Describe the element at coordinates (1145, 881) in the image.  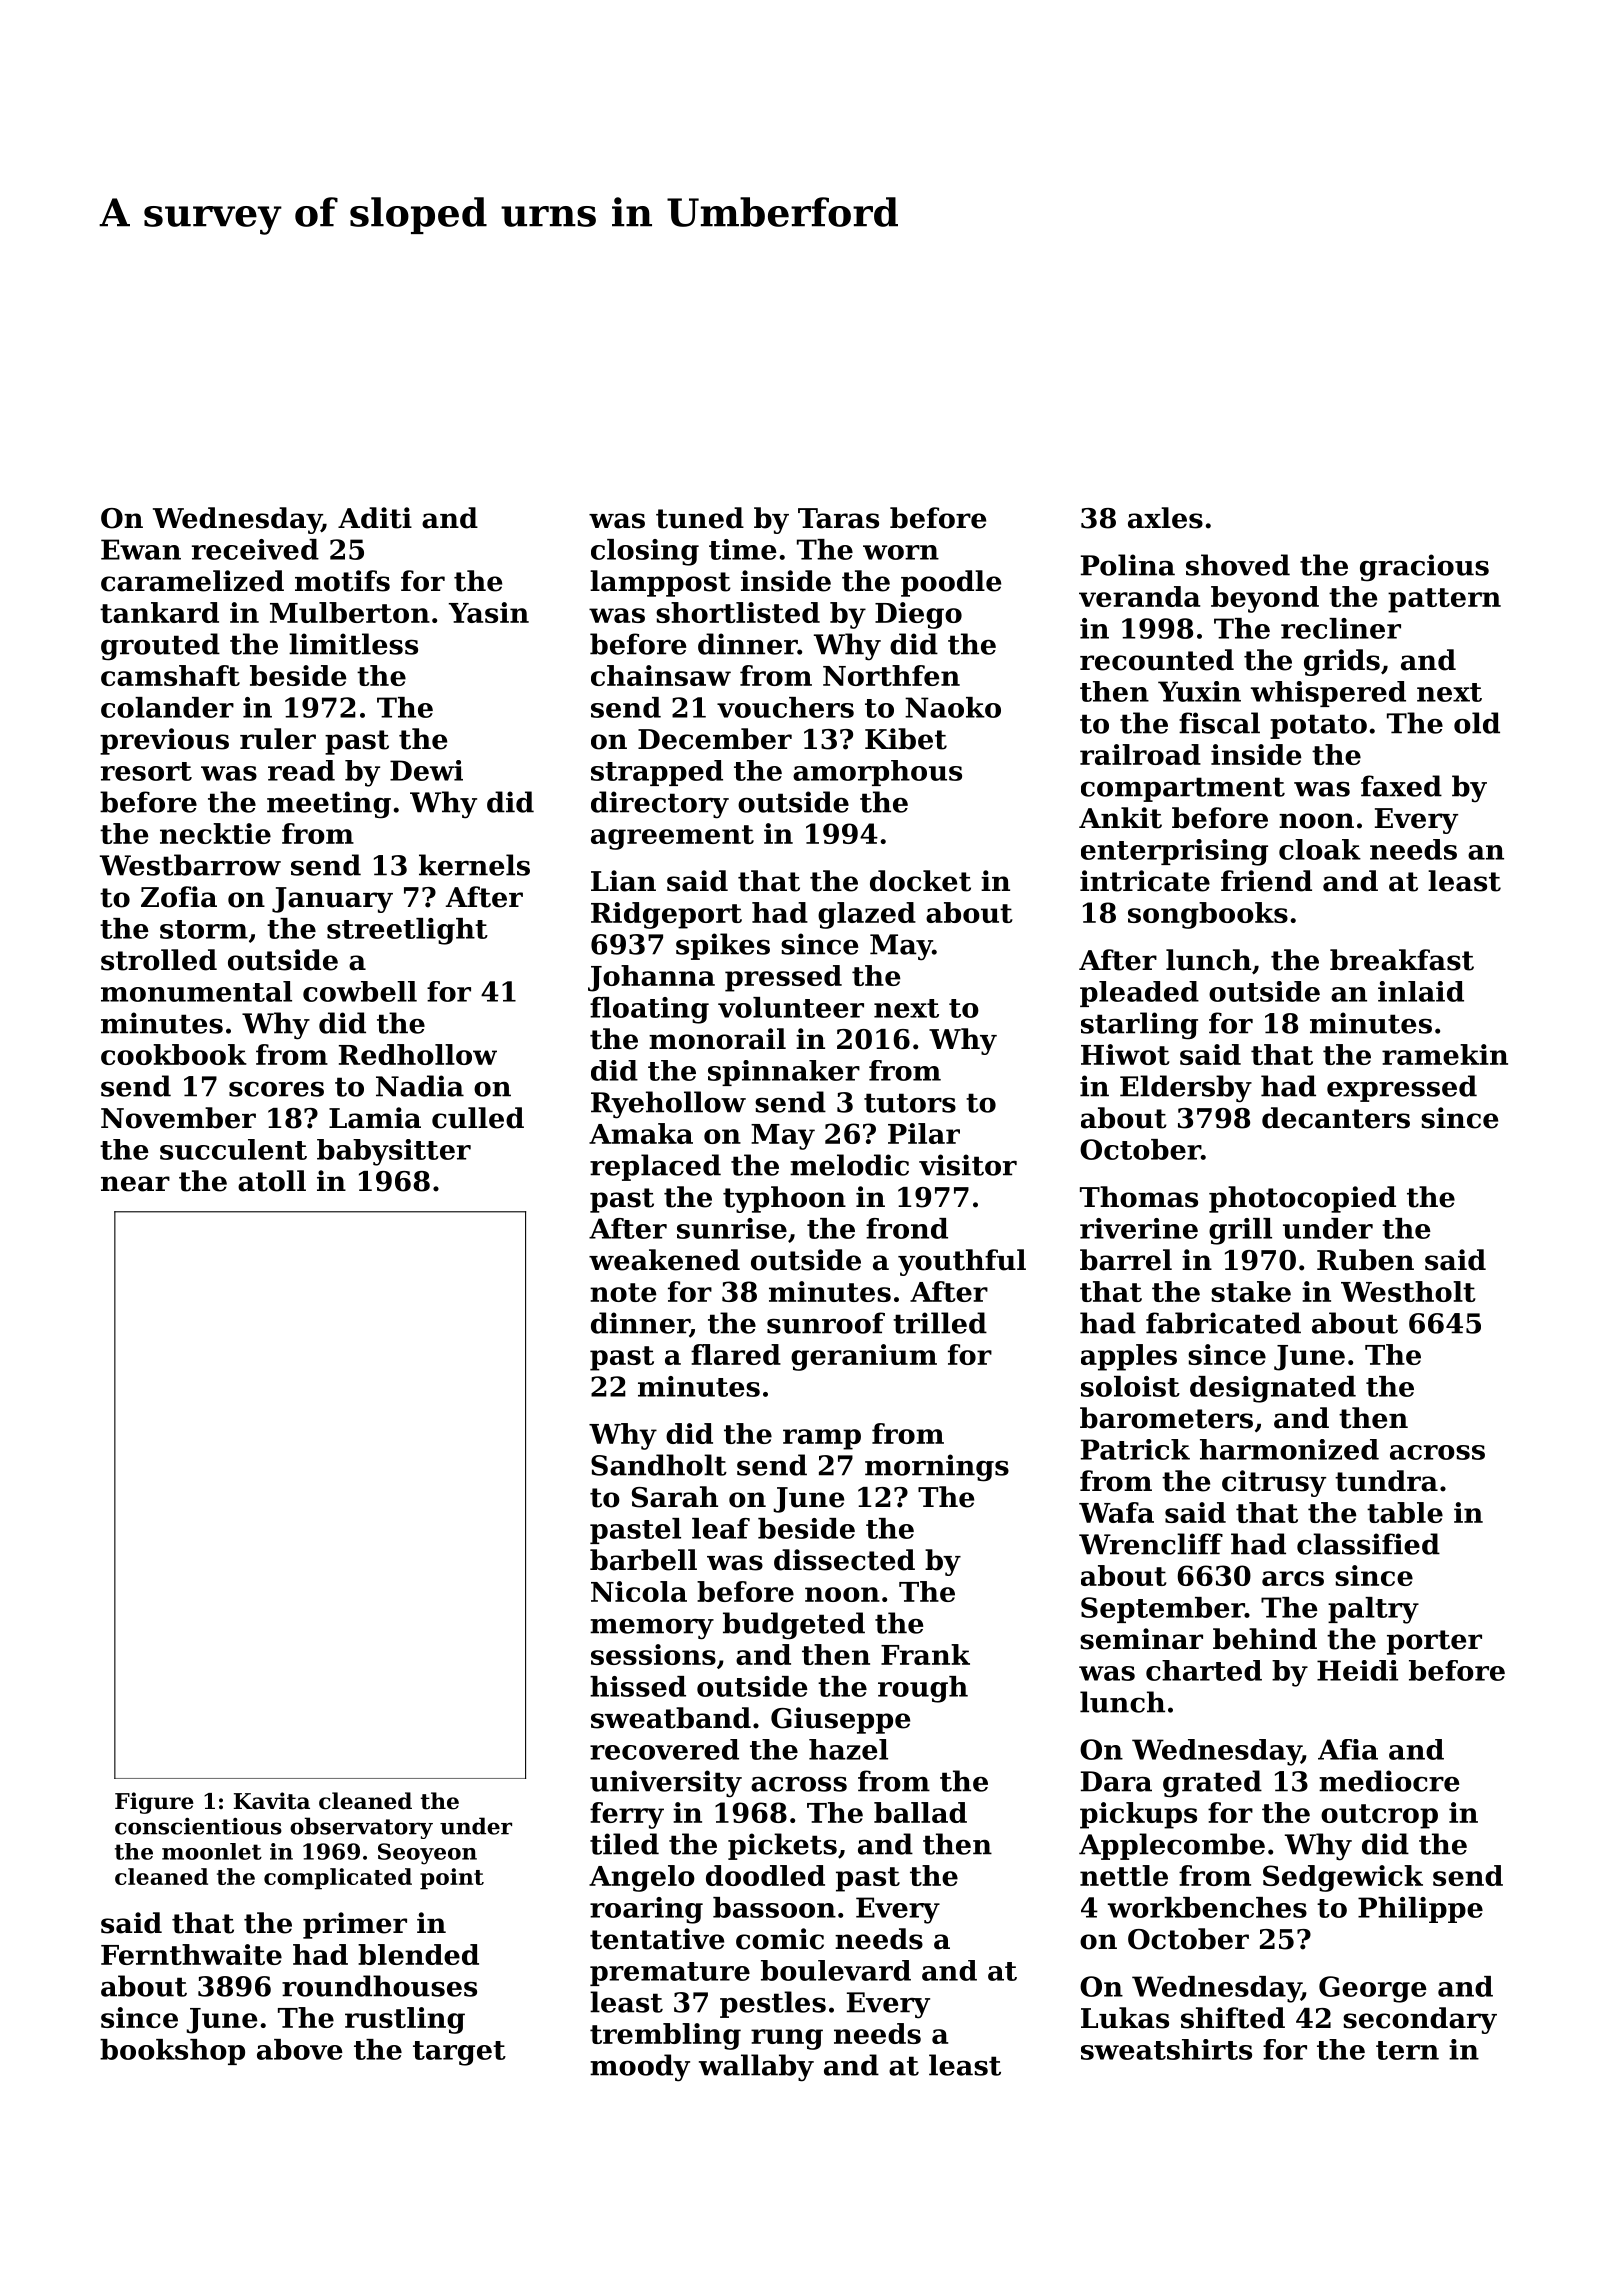
I see `intricate` at that location.
